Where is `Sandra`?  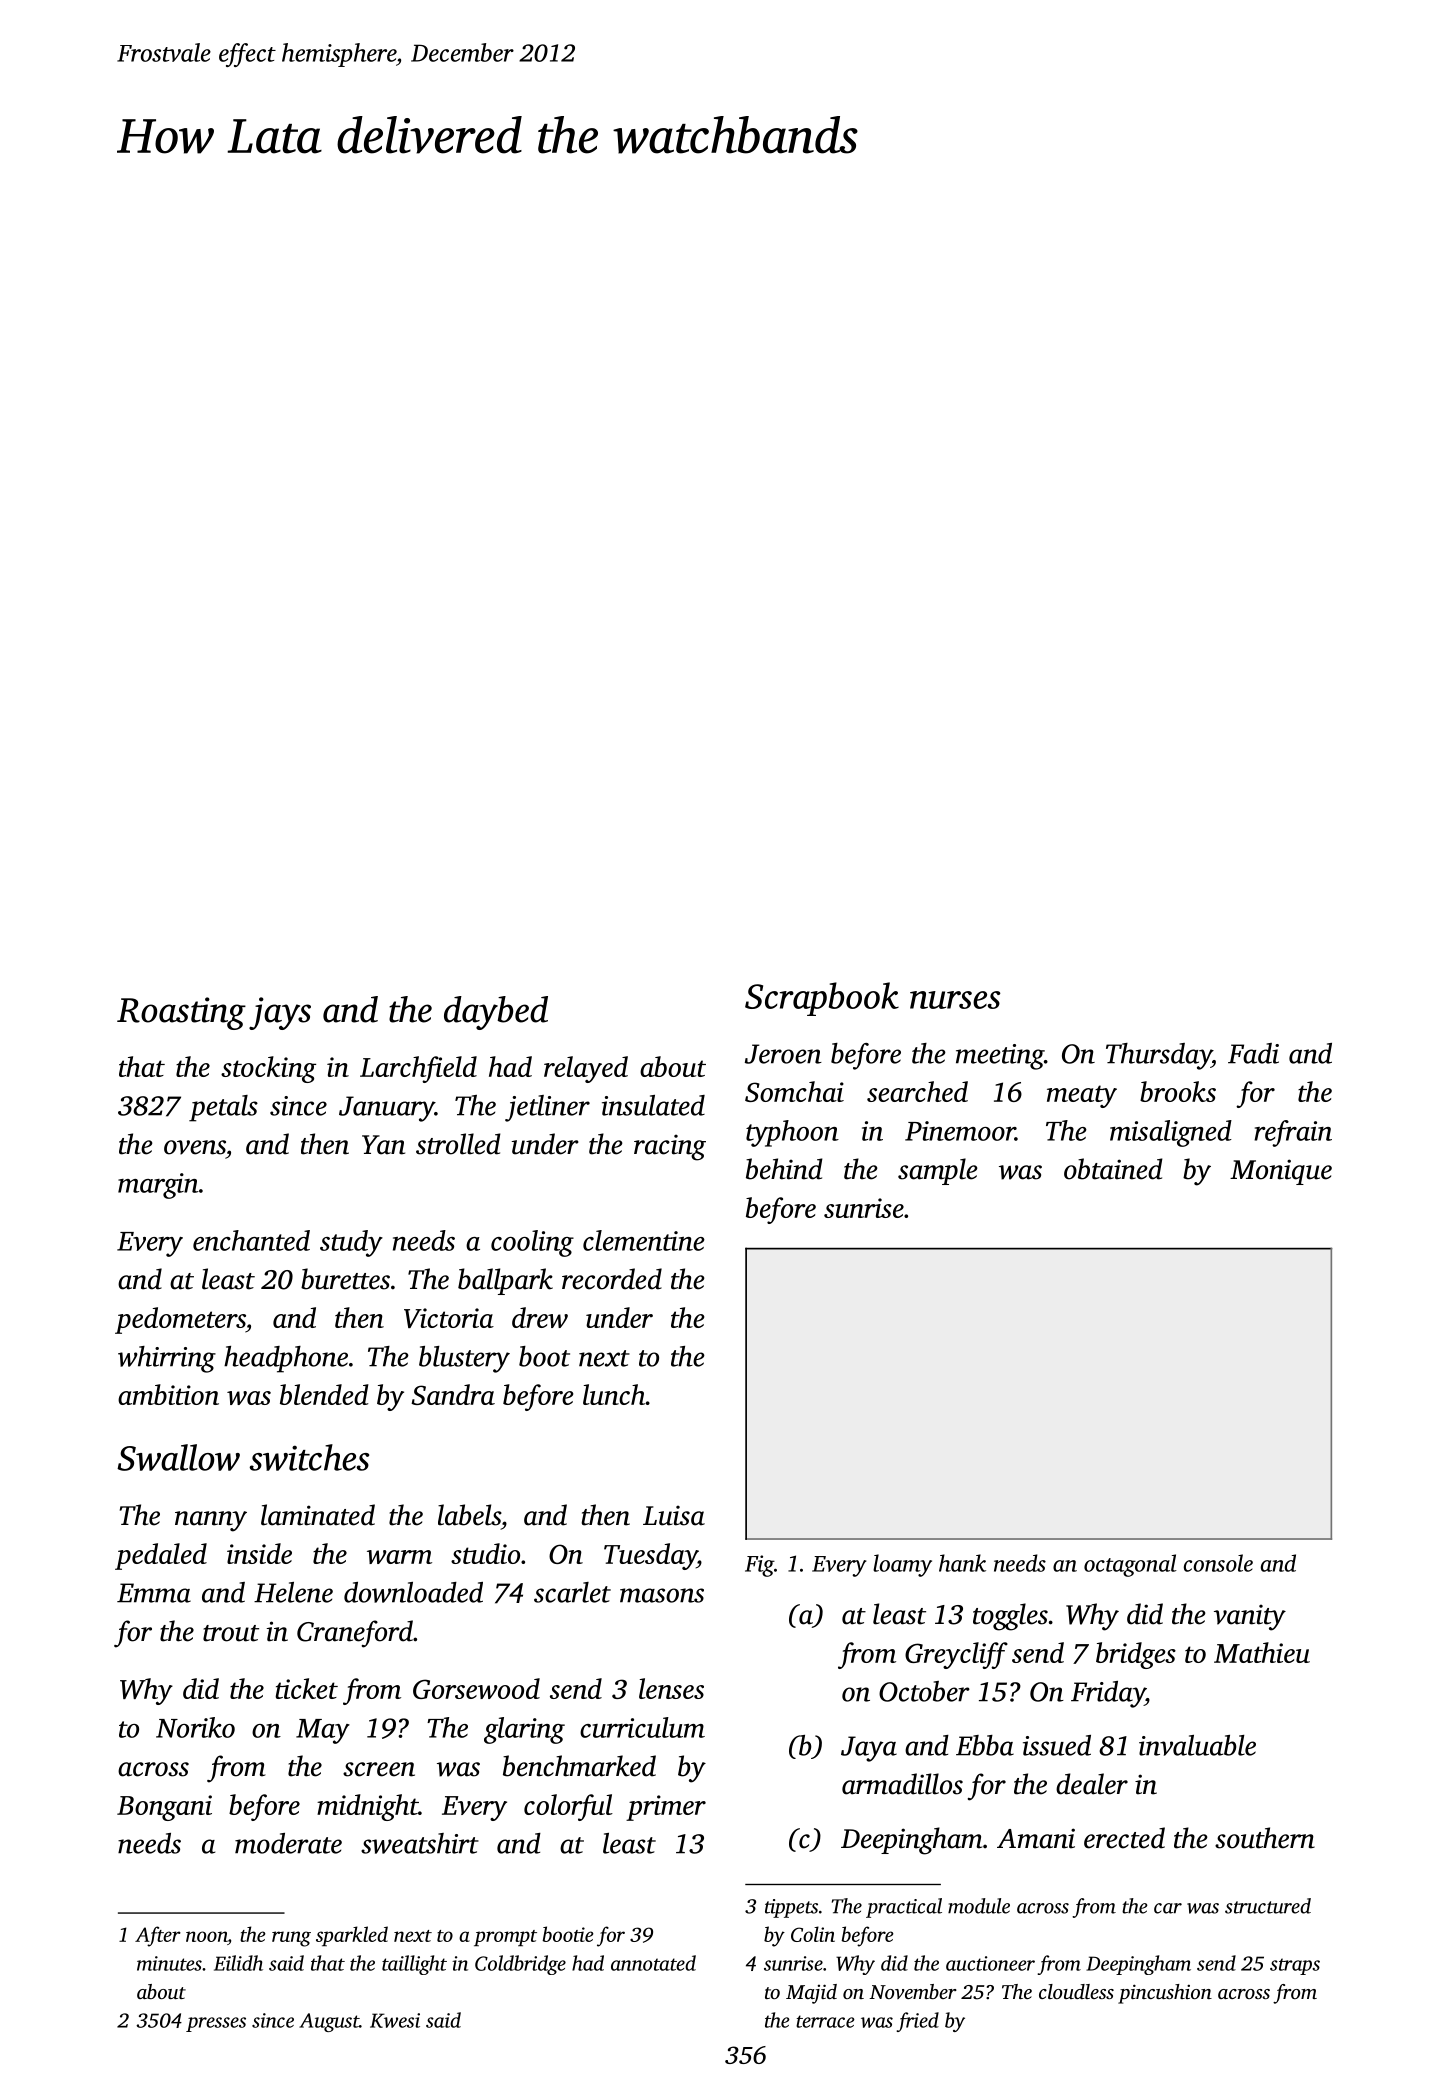
Sandra is located at coordinates (453, 1394).
